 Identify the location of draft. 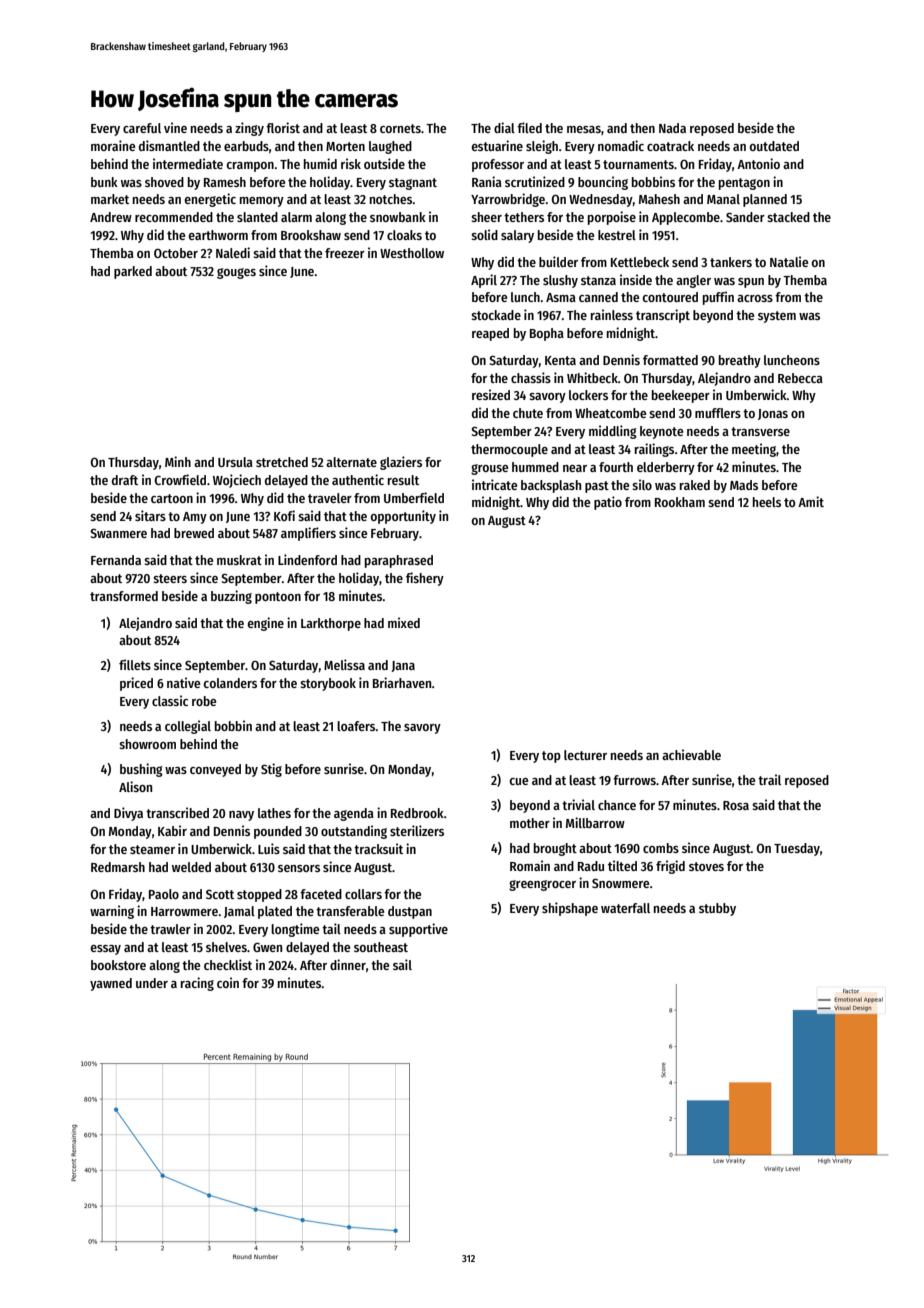
(125, 480).
